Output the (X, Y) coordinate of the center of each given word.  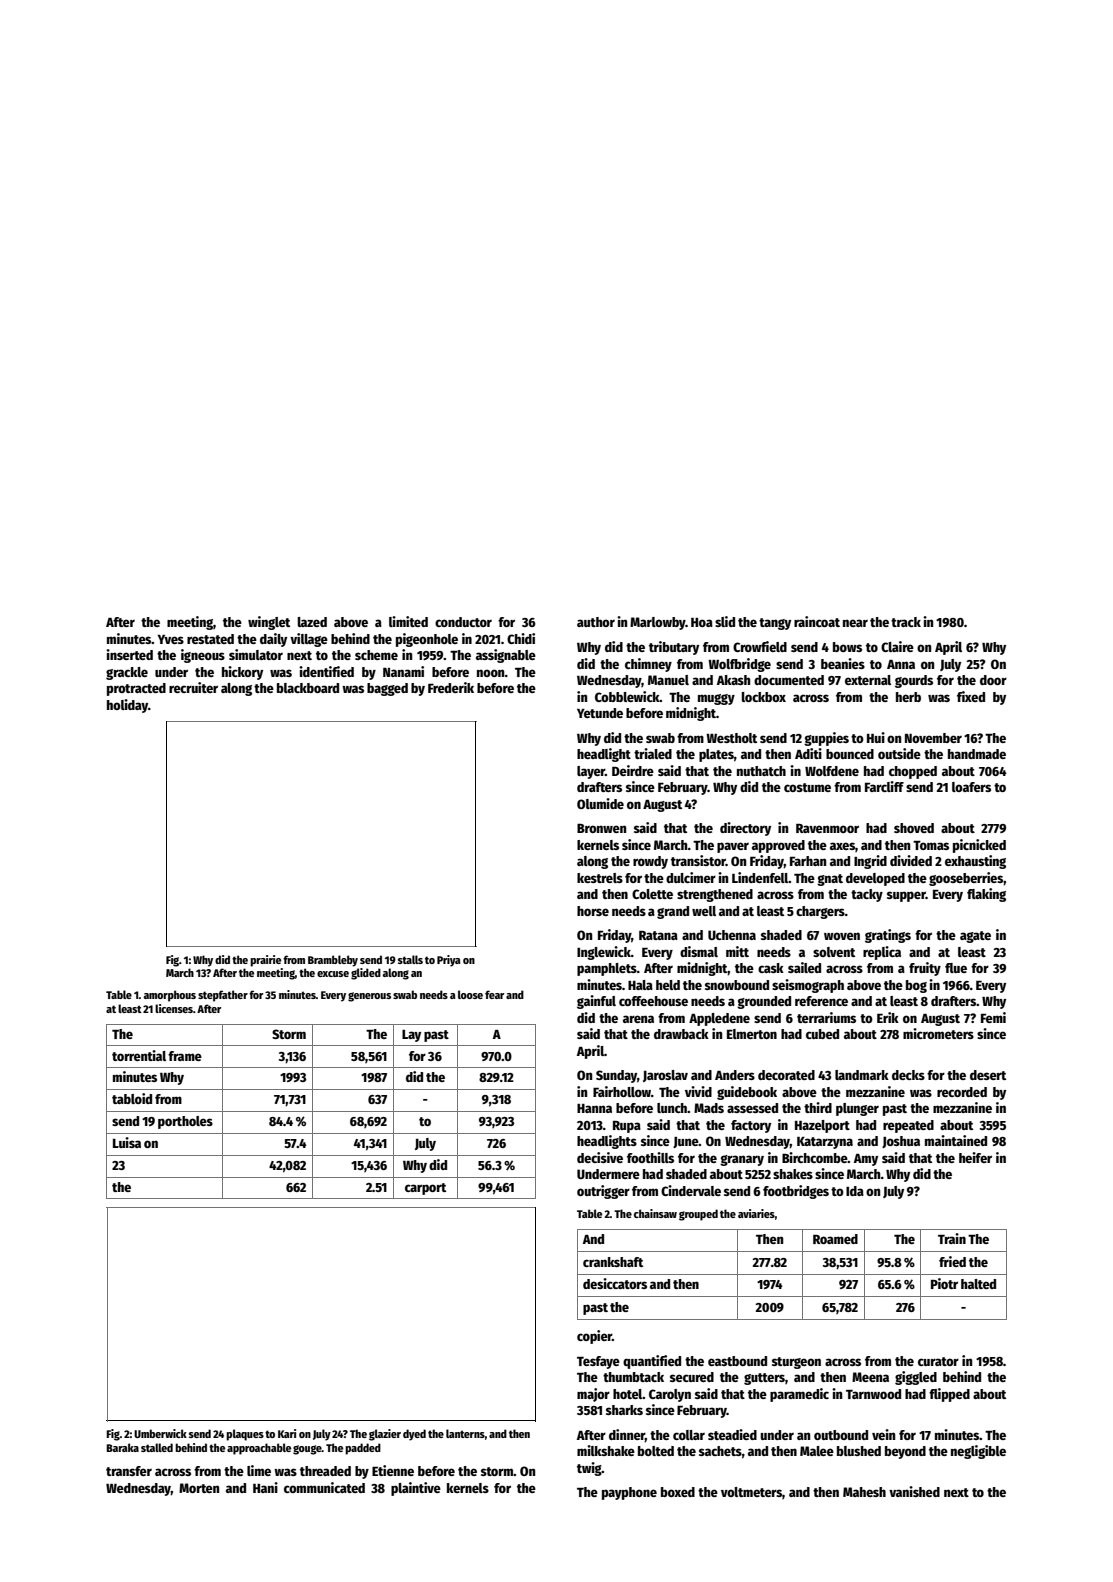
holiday (127, 706)
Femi (993, 1017)
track (906, 622)
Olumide (600, 803)
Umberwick (160, 1433)
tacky (867, 895)
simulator (256, 654)
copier (594, 1337)
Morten (199, 1488)
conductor (463, 622)
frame (185, 1056)
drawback (681, 1034)
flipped (949, 1395)
